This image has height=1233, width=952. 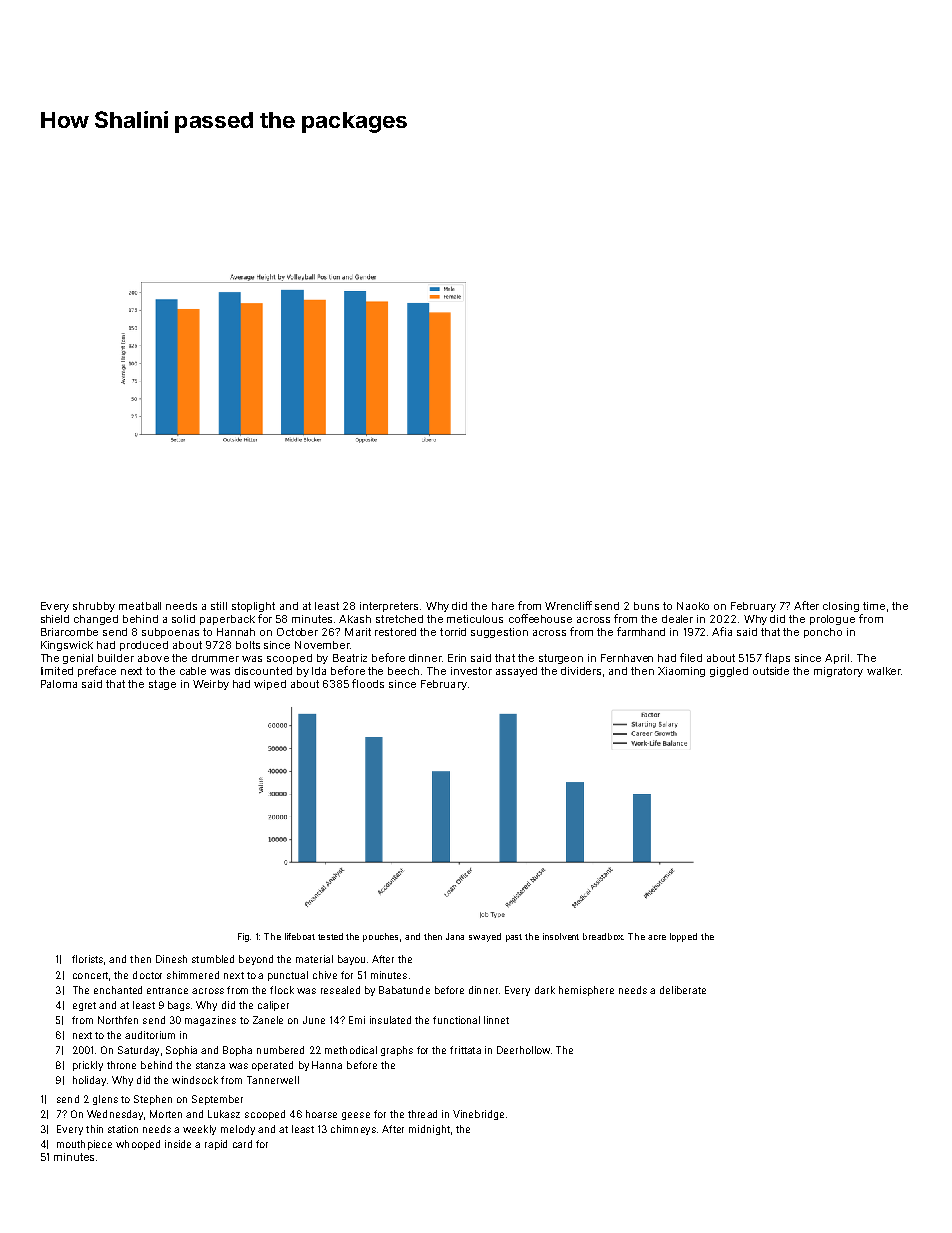 What do you see at coordinates (884, 671) in the image?
I see `walker` at bounding box center [884, 671].
